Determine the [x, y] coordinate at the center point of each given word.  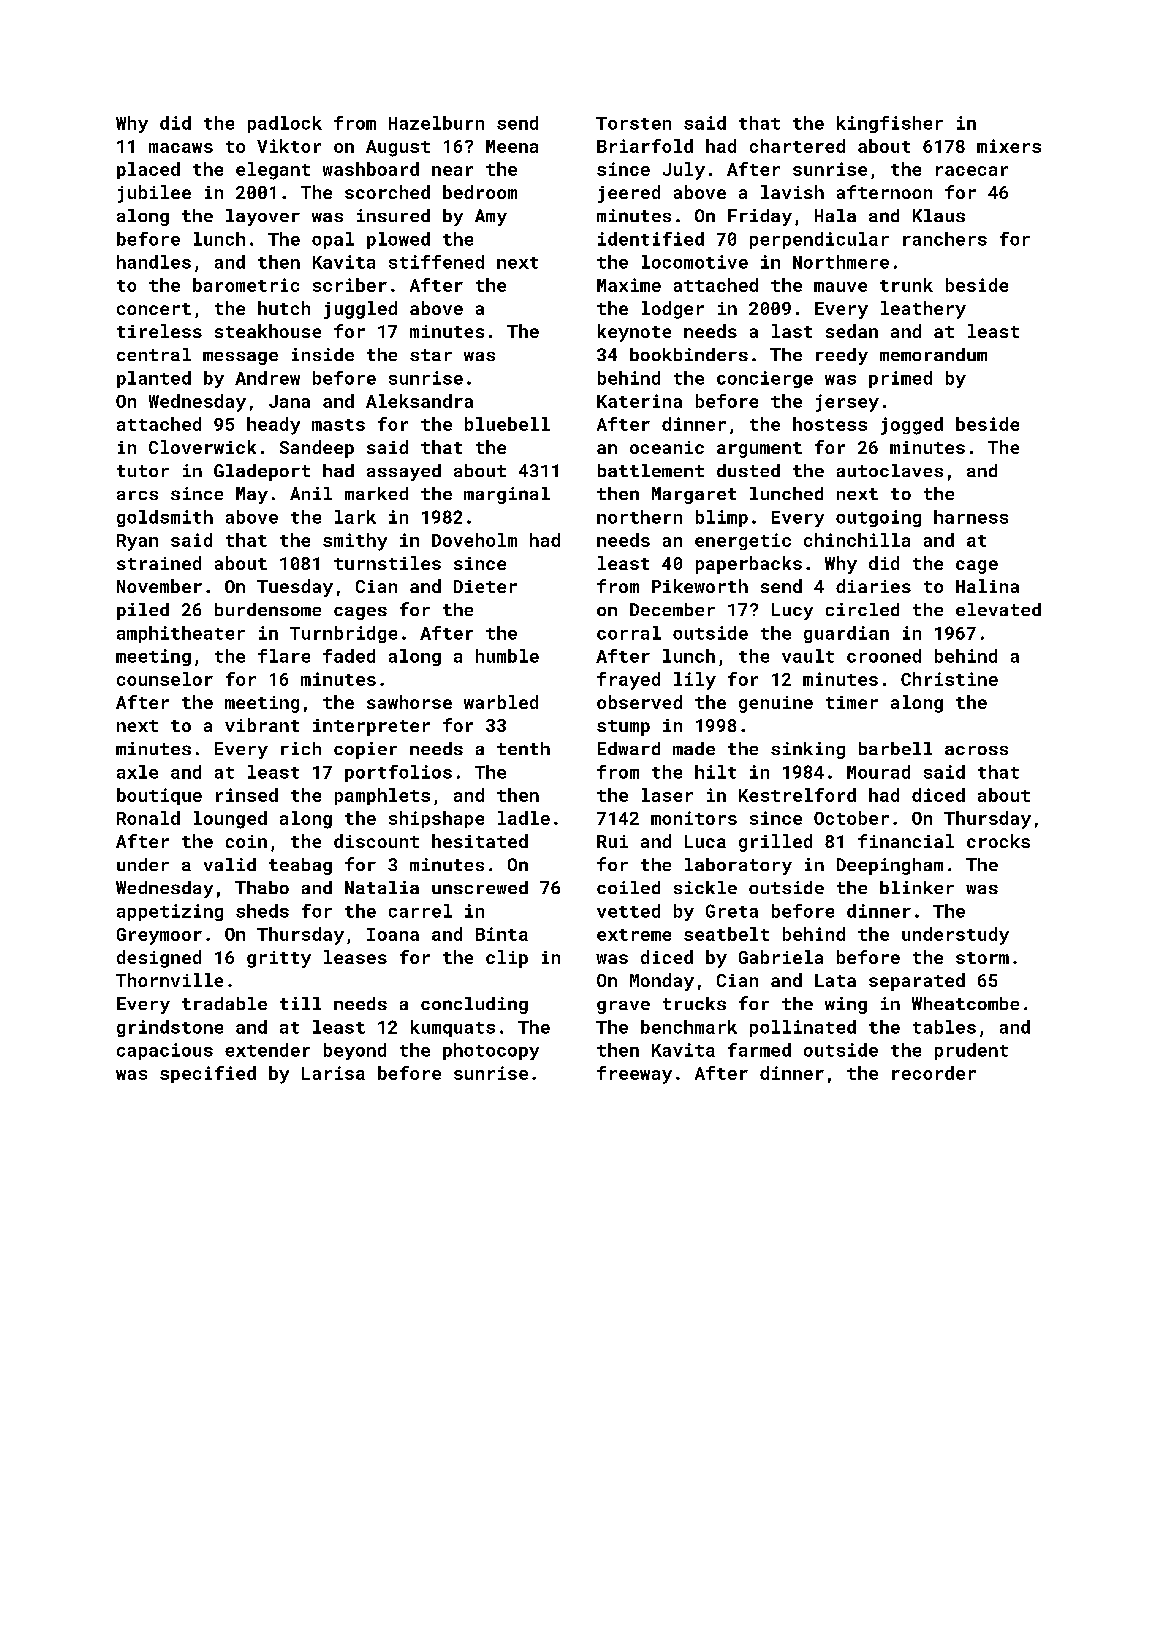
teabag [300, 866]
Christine [949, 679]
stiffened [436, 262]
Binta [502, 934]
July [684, 171]
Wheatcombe [965, 1003]
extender [267, 1050]
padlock [285, 124]
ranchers [945, 239]
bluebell [507, 424]
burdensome [268, 609]
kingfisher [890, 124]
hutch [284, 308]
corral [629, 633]
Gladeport [262, 472]
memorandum [933, 354]
